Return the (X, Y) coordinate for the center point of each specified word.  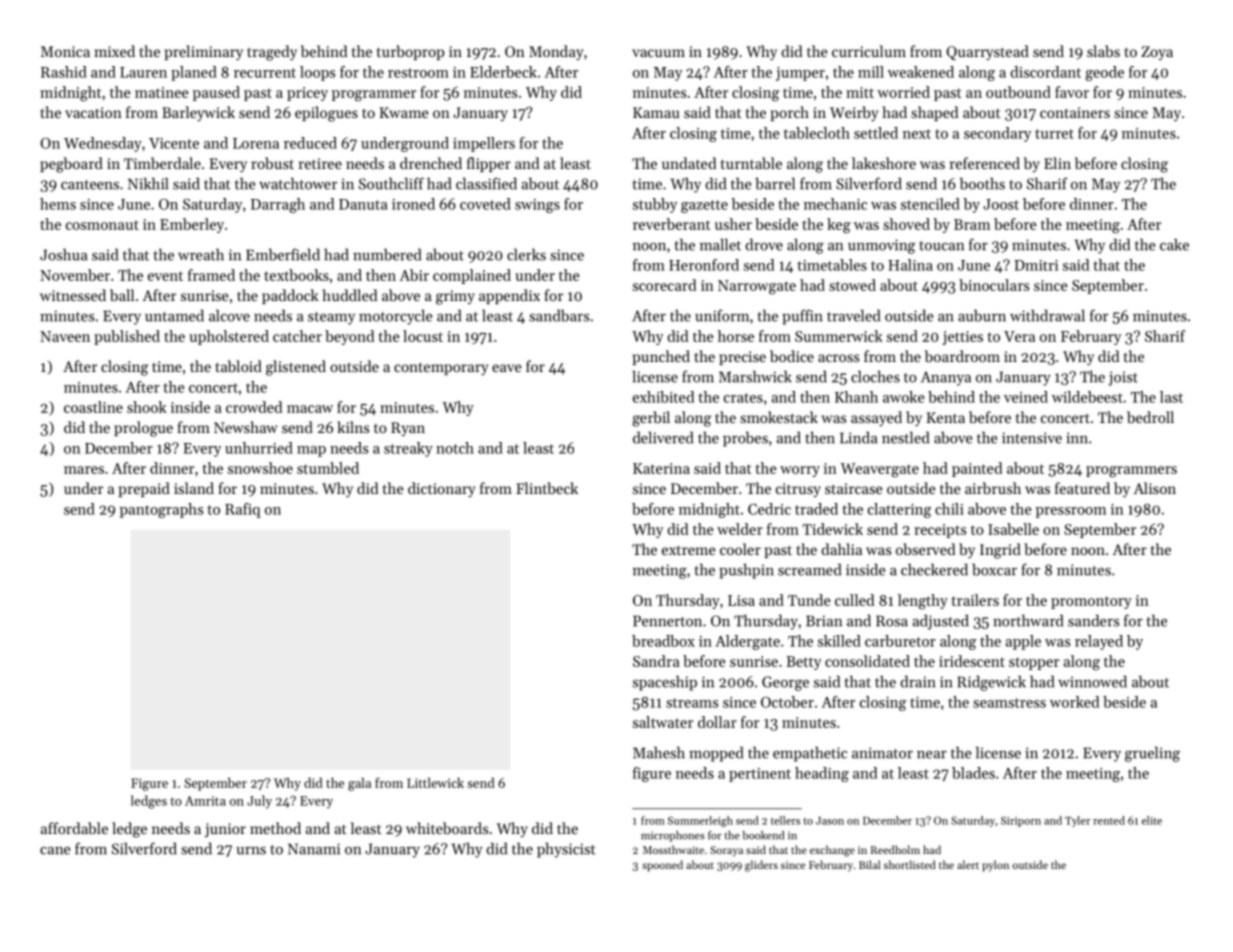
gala (359, 784)
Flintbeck (547, 488)
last (1171, 397)
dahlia (841, 549)
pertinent (760, 775)
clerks (526, 254)
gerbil (651, 419)
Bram (972, 224)
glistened (296, 368)
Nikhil (148, 183)
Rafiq (243, 510)
